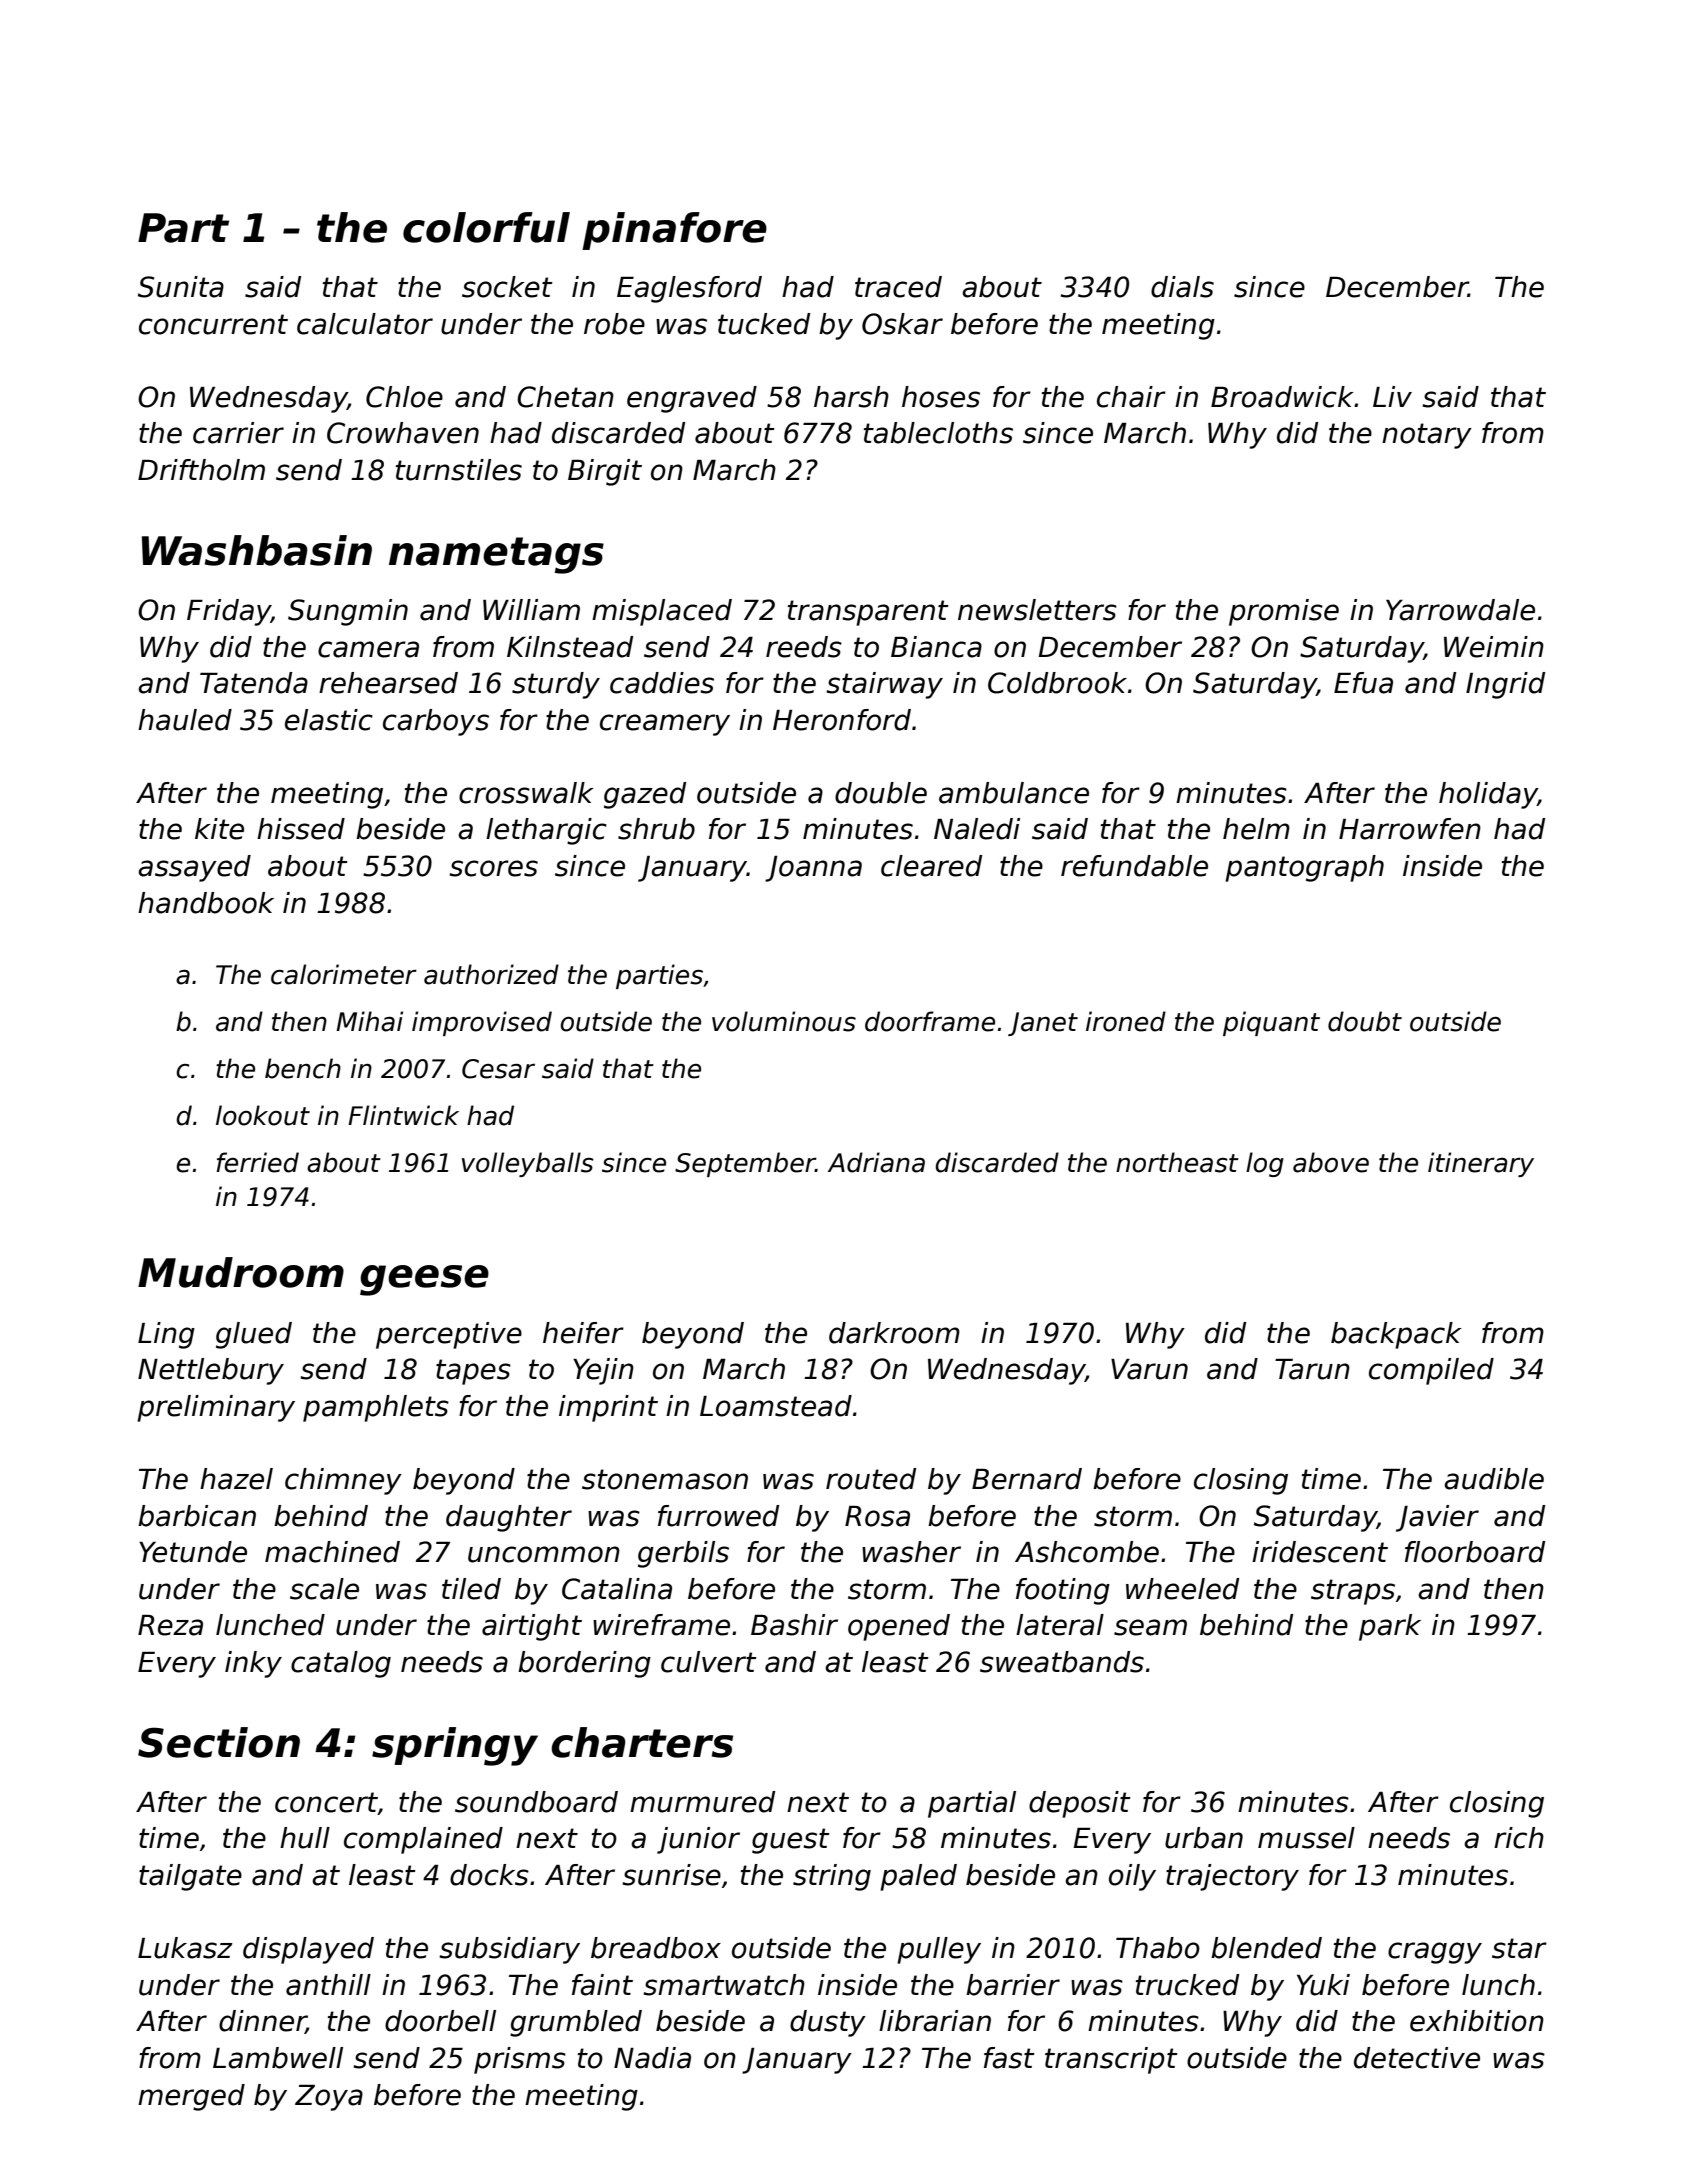 The width and height of the screenshot is (1683, 2178). What do you see at coordinates (671, 1875) in the screenshot?
I see `sunrise` at bounding box center [671, 1875].
